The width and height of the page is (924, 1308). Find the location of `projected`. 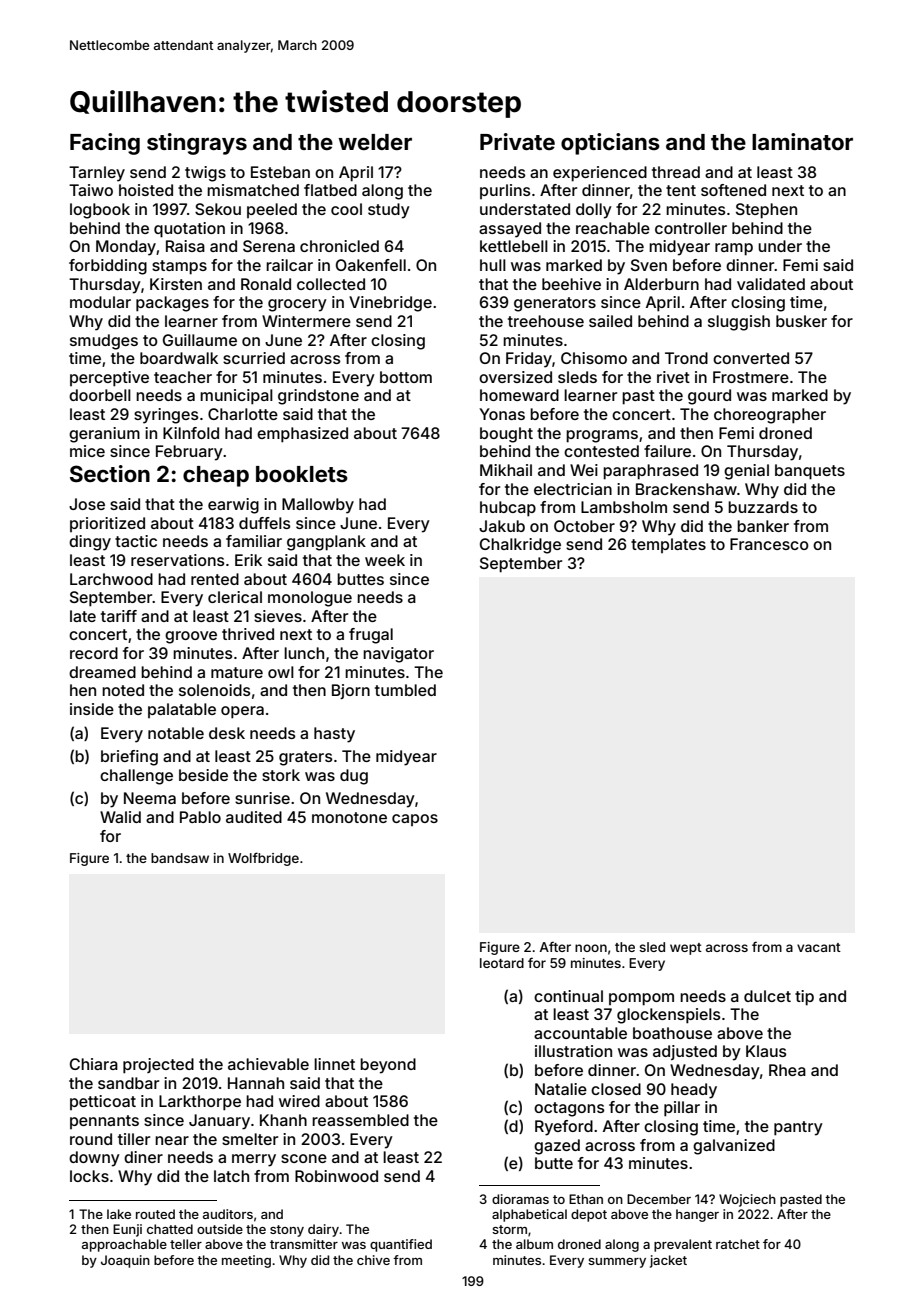

projected is located at coordinates (158, 1066).
